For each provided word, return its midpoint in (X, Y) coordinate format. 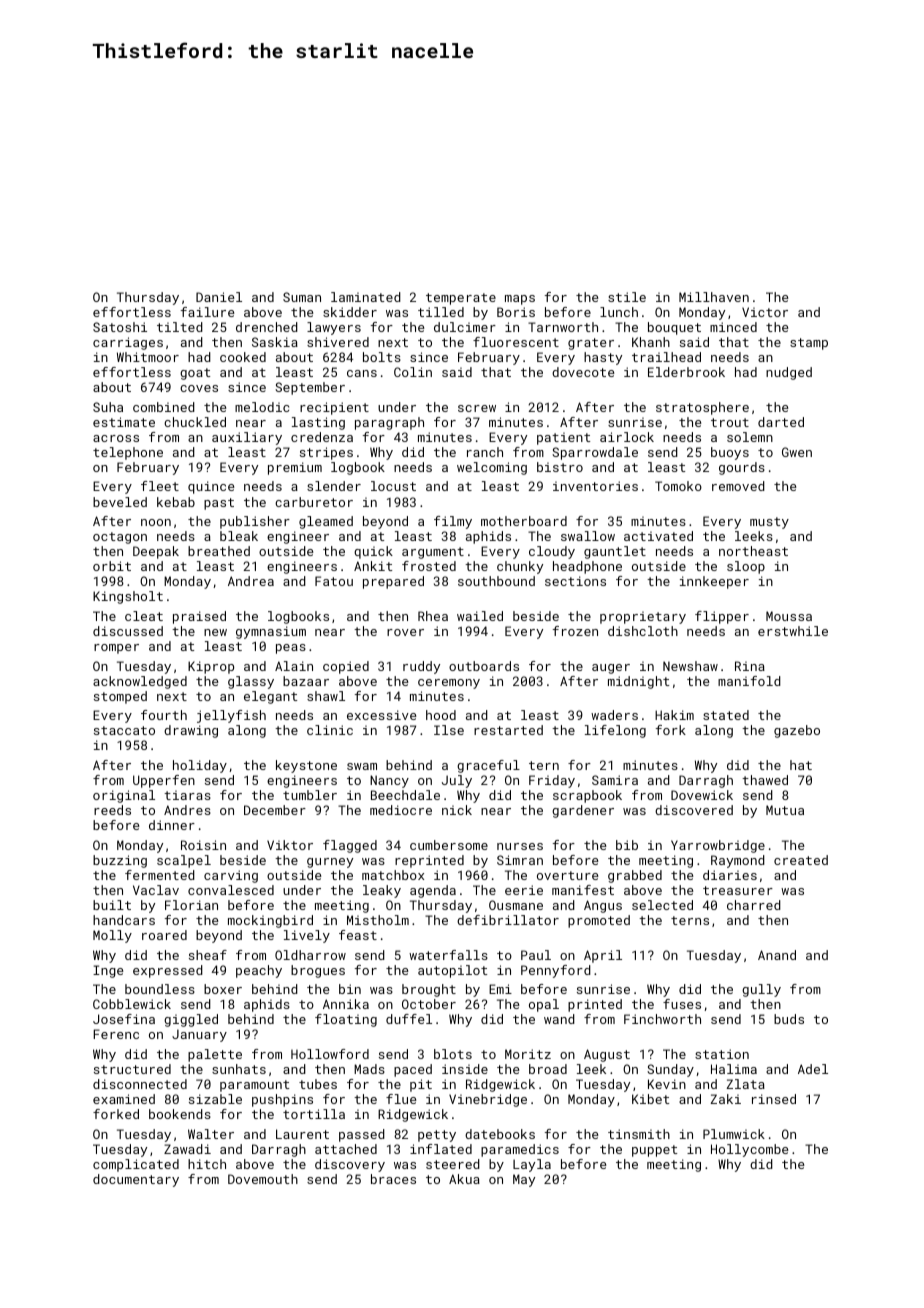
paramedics (520, 1150)
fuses (682, 1004)
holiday (200, 766)
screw (477, 408)
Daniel (219, 297)
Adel (813, 1069)
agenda (433, 891)
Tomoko (678, 486)
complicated (136, 1165)
